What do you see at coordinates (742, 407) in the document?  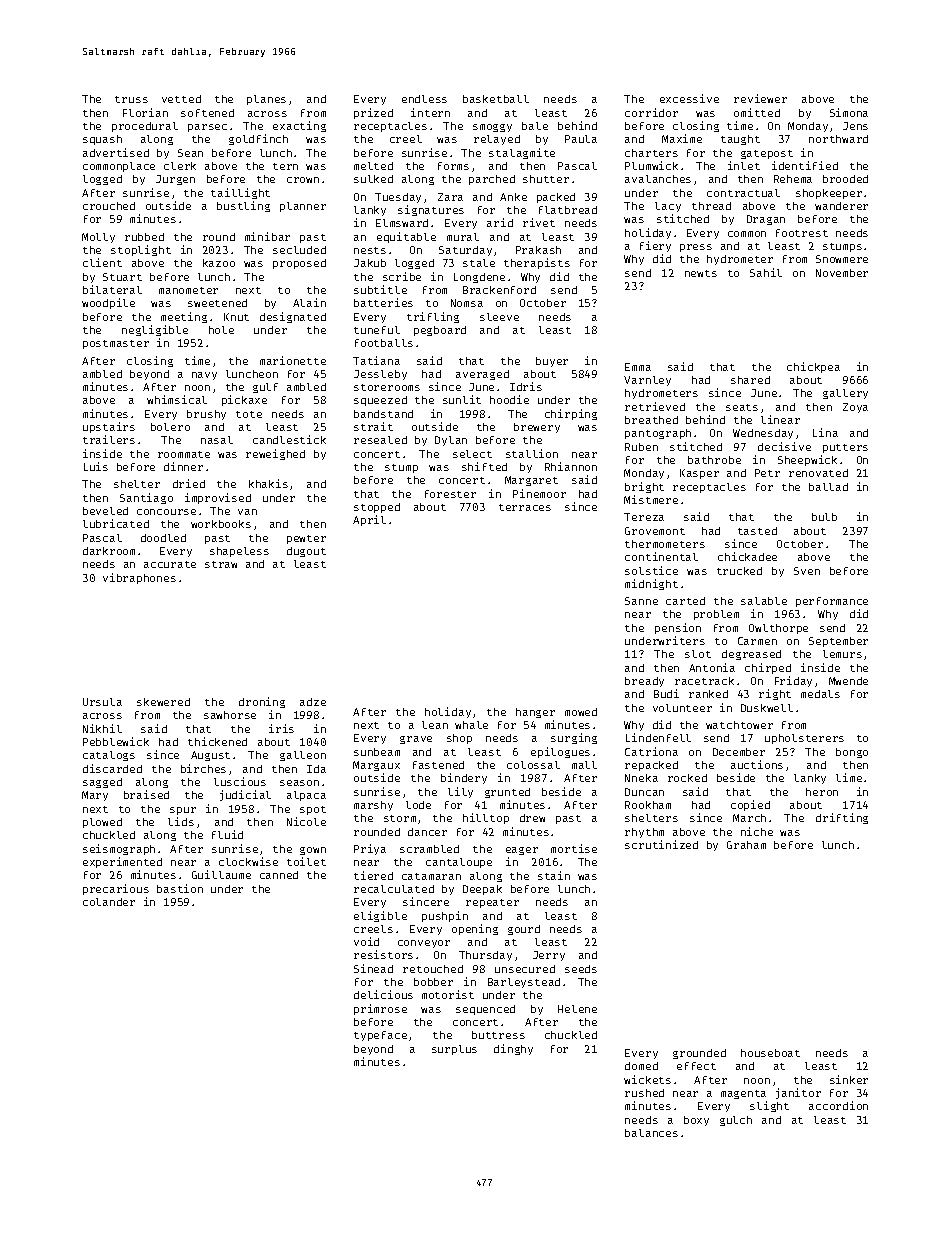 I see `seats` at bounding box center [742, 407].
